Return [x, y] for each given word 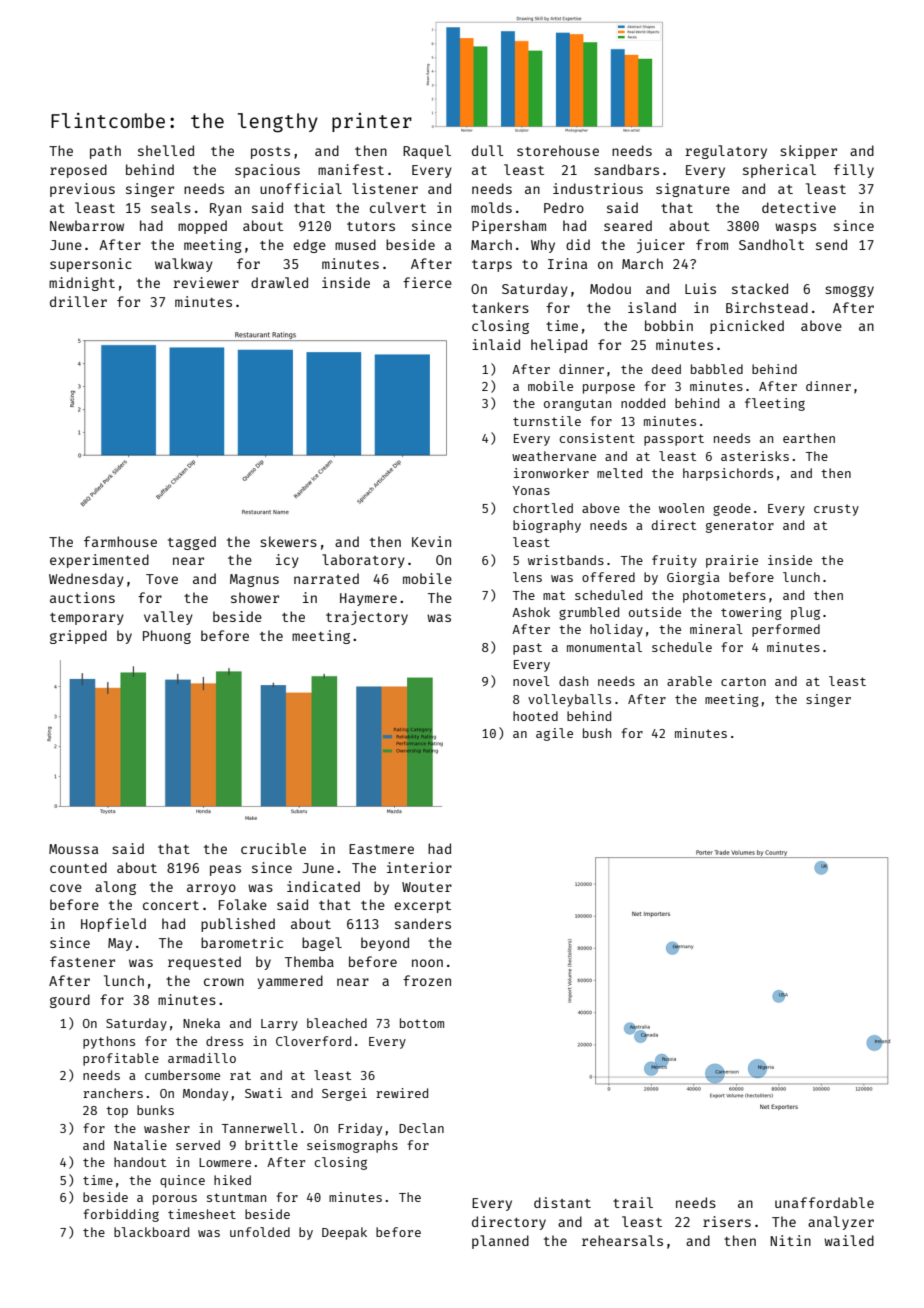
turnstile [547, 421]
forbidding [121, 1215]
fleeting [775, 404]
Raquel [427, 152]
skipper [808, 152]
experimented [99, 561]
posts [270, 153]
